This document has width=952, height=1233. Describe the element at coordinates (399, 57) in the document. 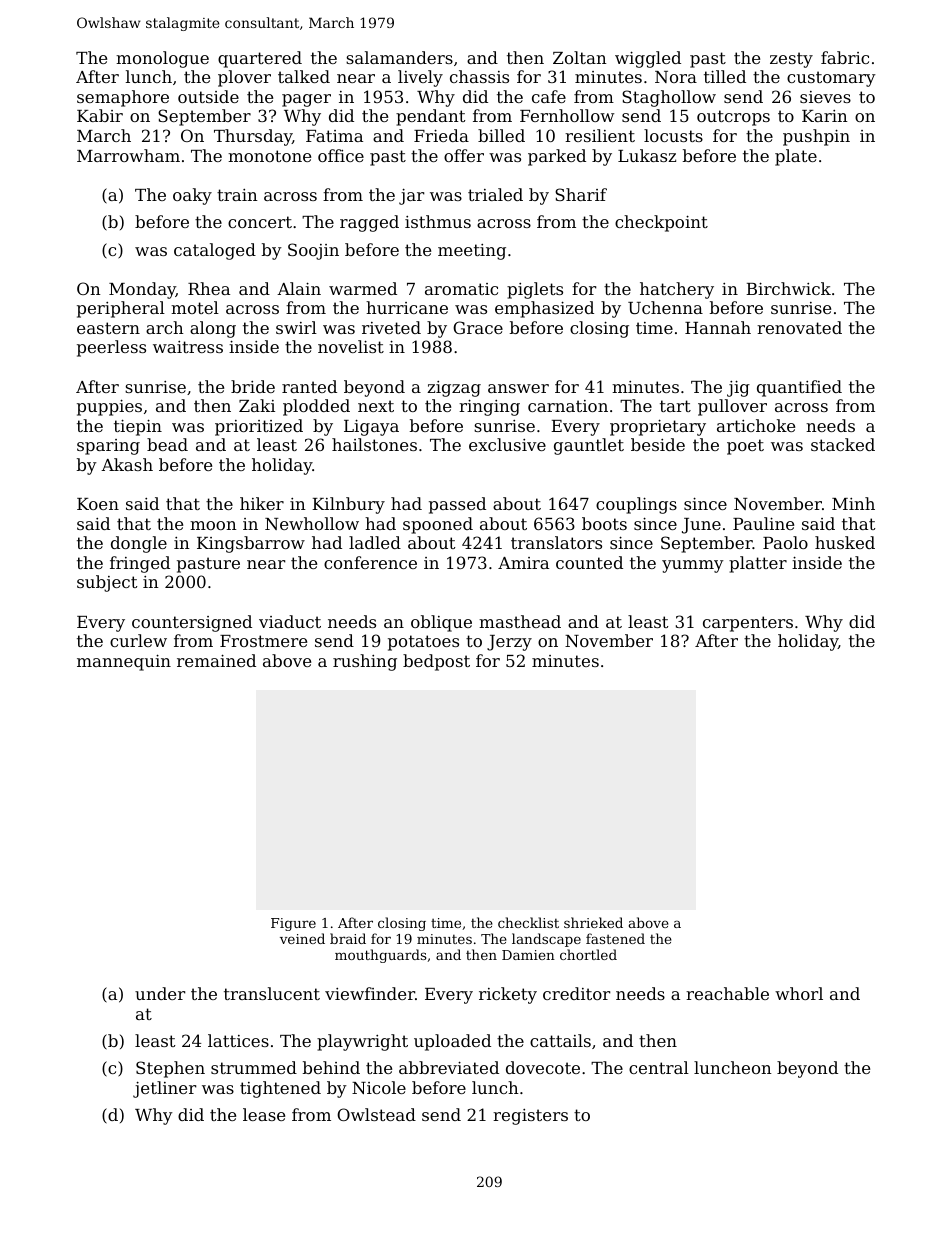

I see `salamanders` at that location.
